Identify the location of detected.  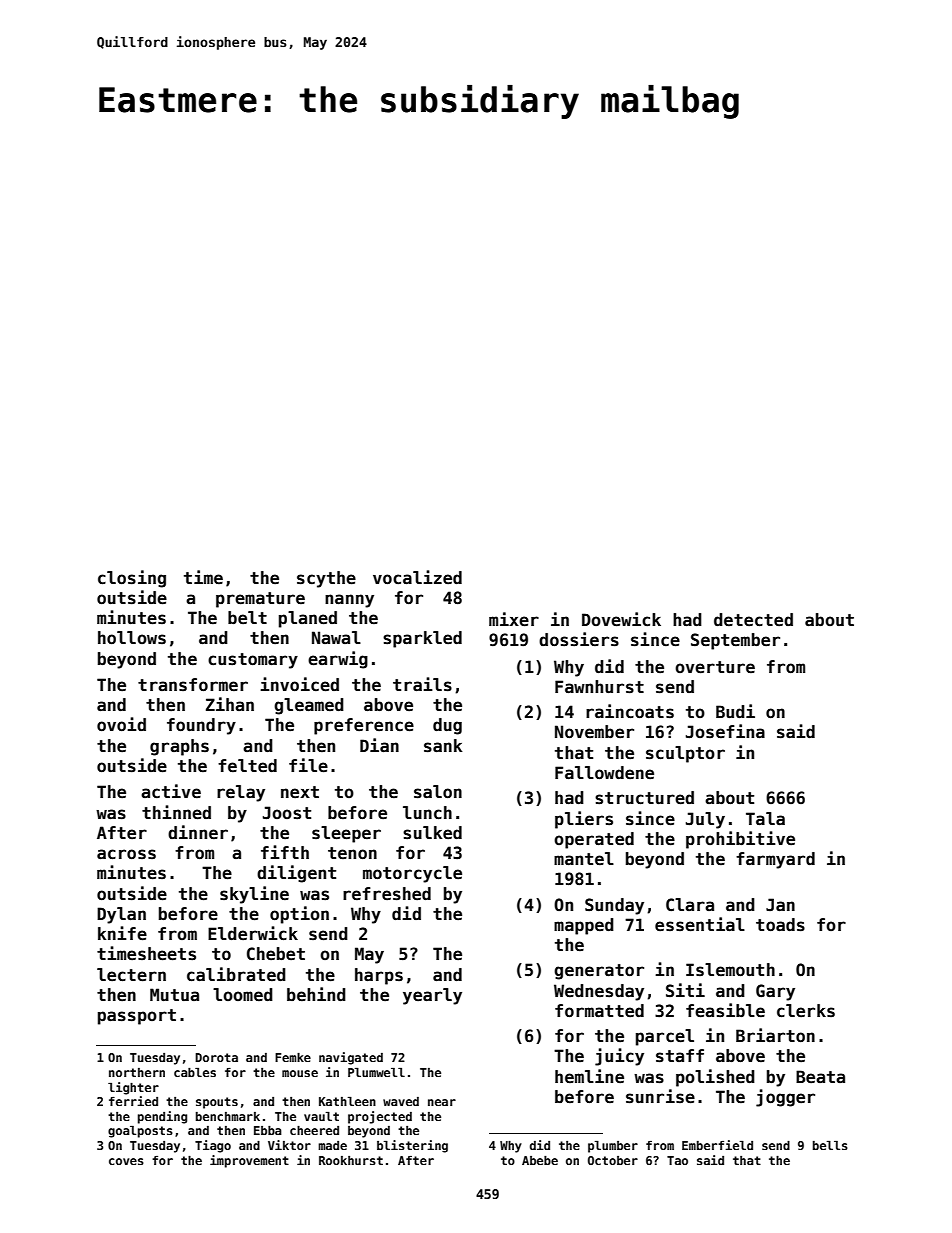
(753, 620).
